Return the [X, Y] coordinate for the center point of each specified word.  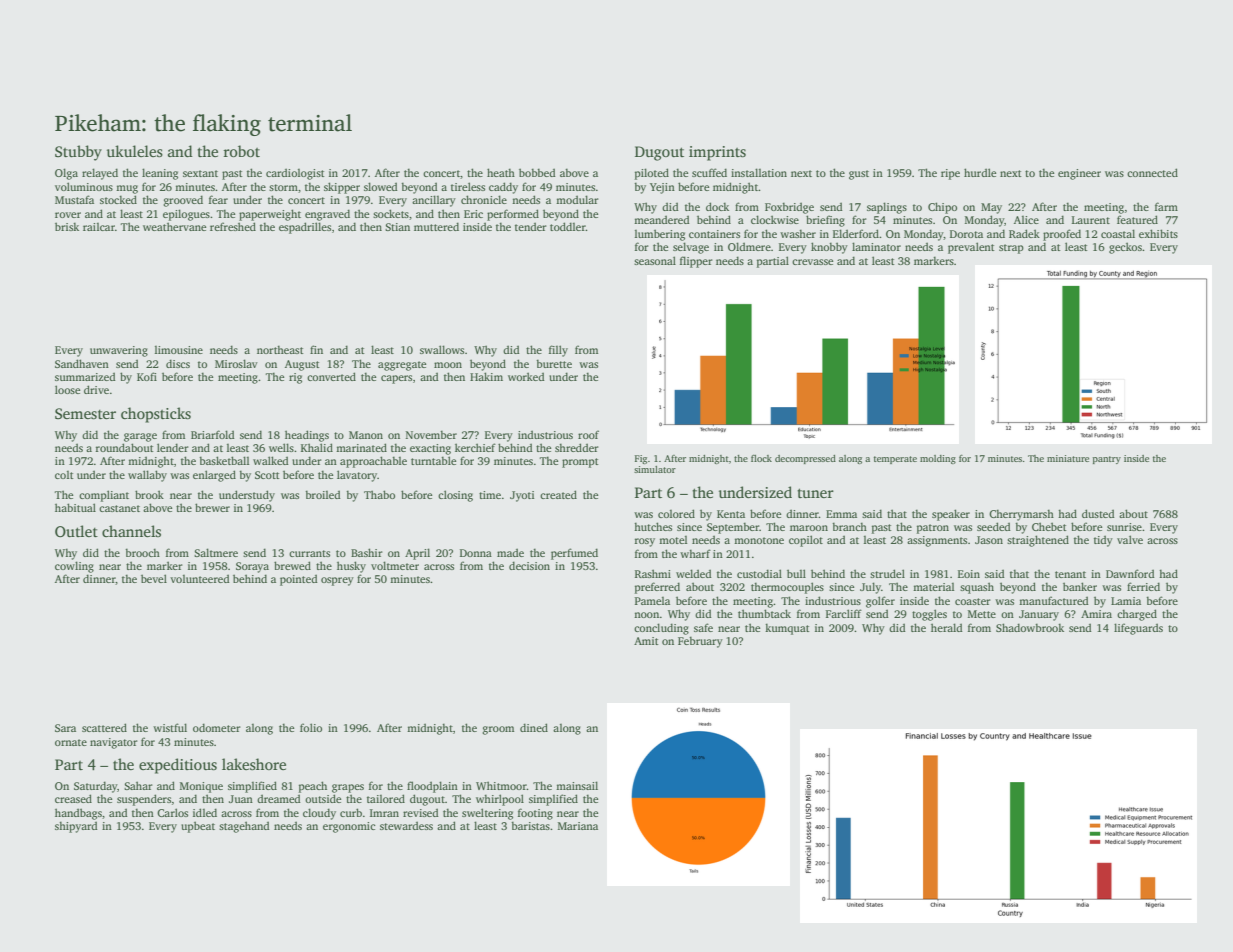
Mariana [578, 826]
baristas [531, 825]
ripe [950, 174]
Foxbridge [789, 208]
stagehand [244, 827]
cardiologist [295, 174]
